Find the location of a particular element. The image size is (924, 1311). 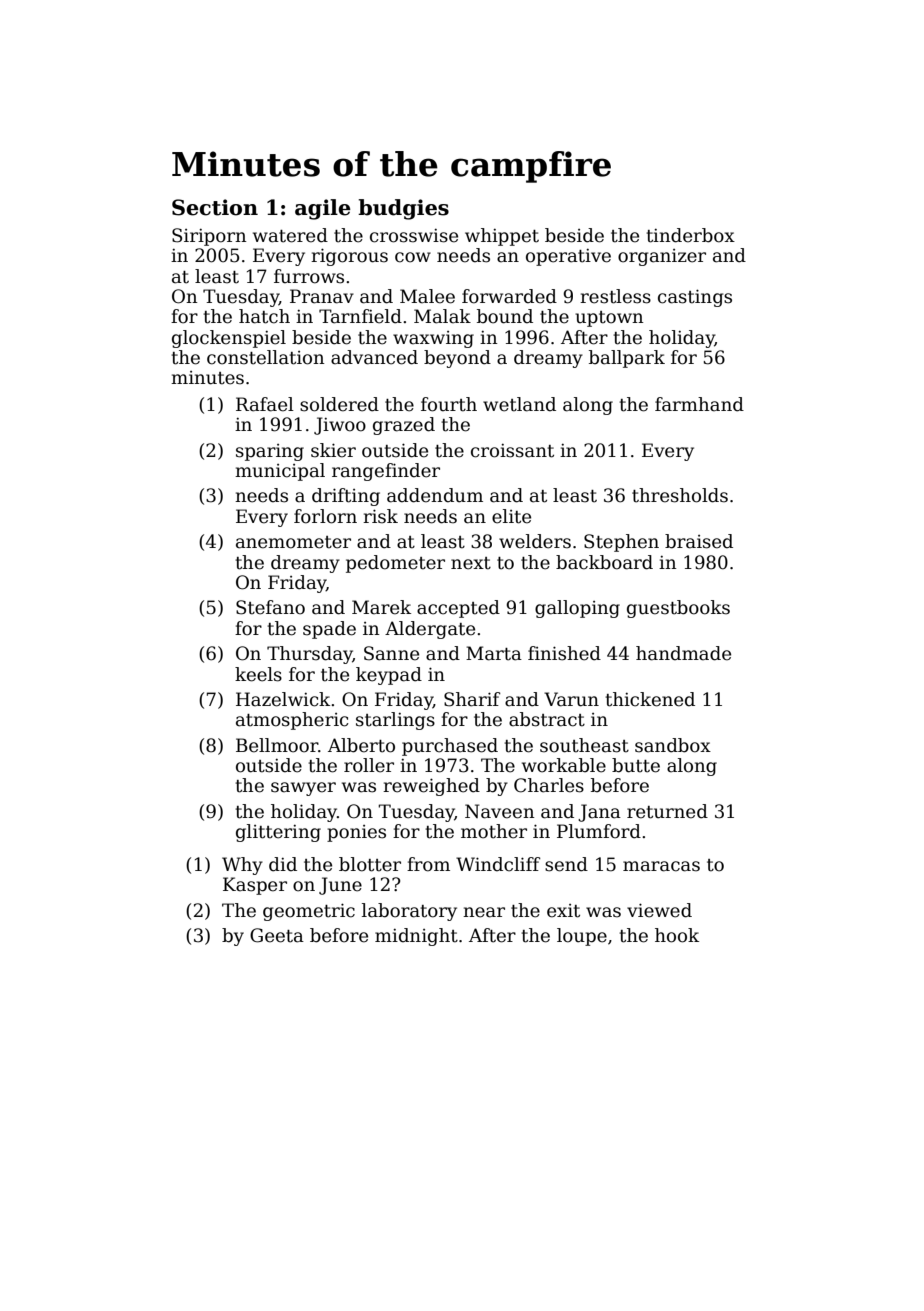

next is located at coordinates (471, 563).
